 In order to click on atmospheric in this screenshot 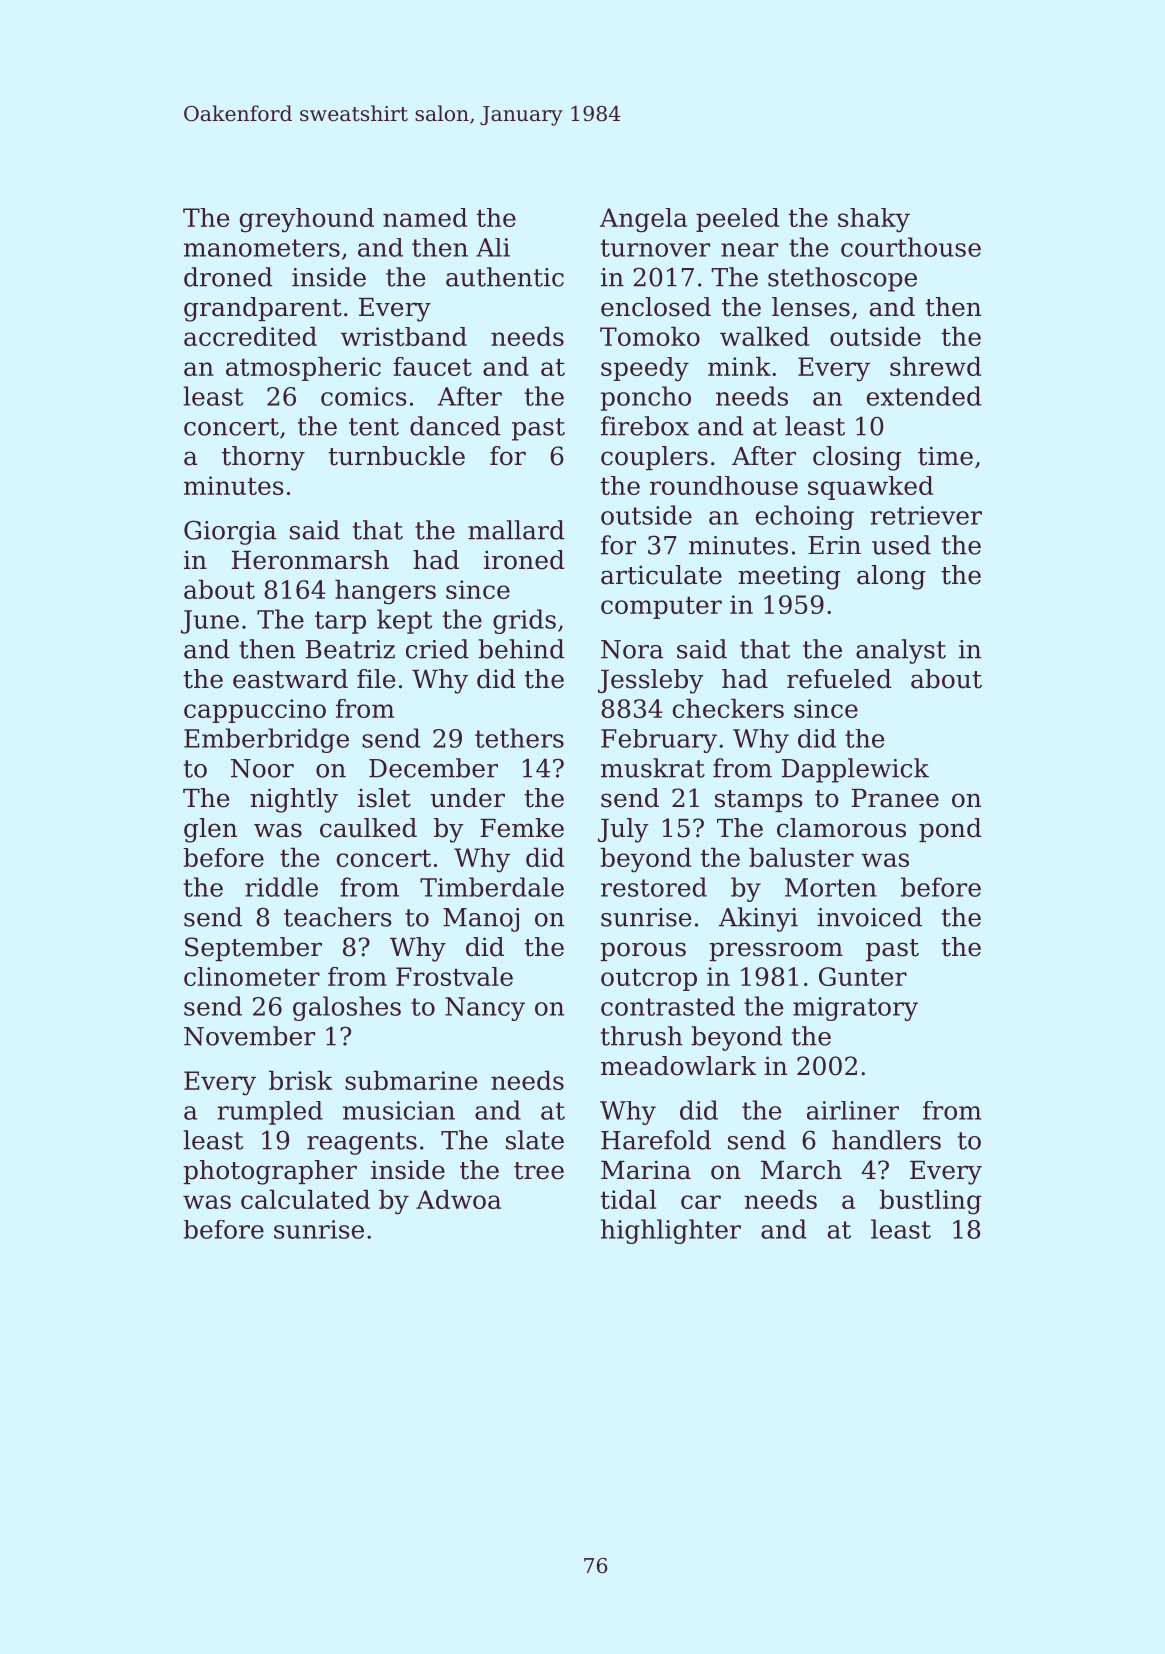, I will do `click(303, 368)`.
